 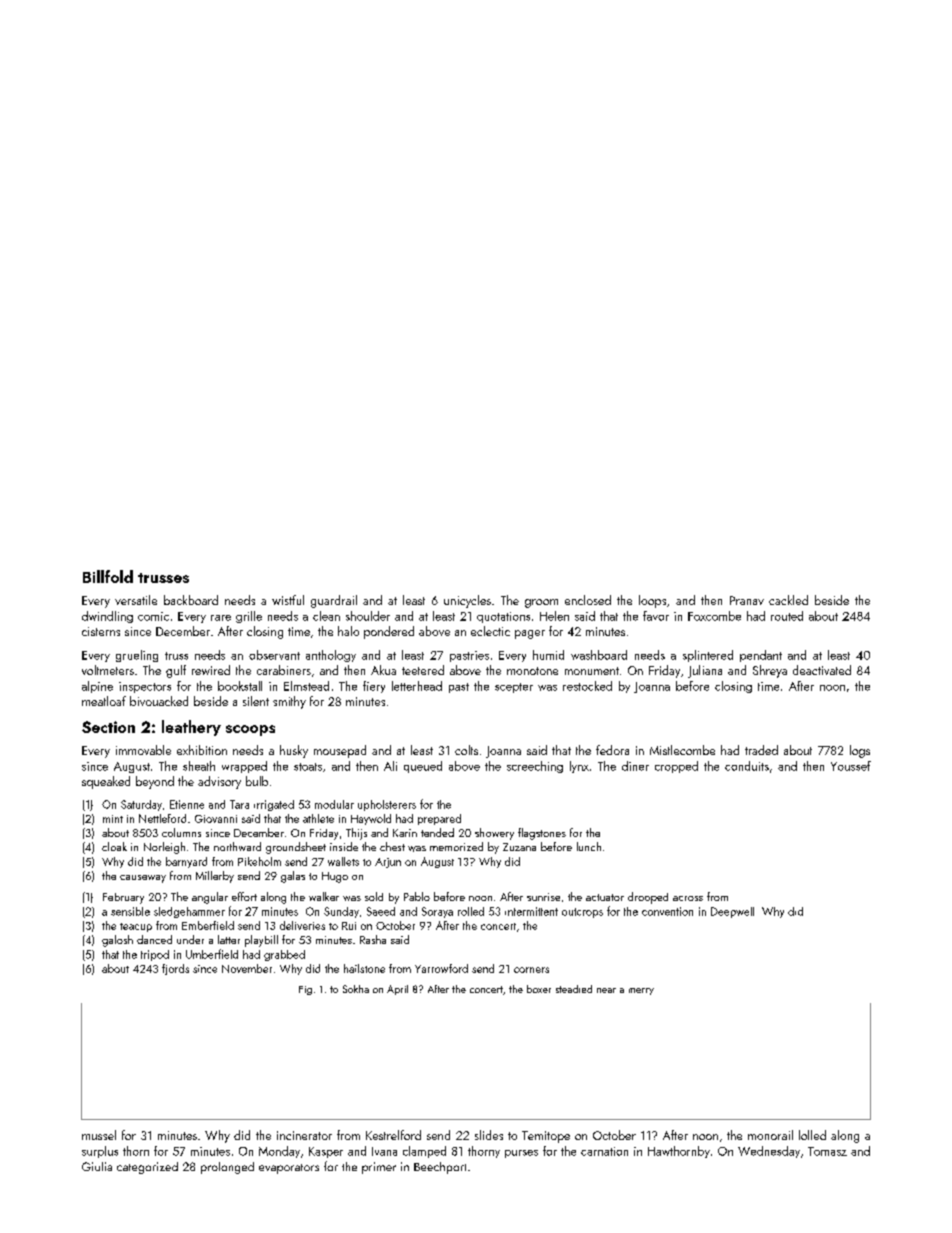 What do you see at coordinates (747, 600) in the screenshot?
I see `Pranav` at bounding box center [747, 600].
